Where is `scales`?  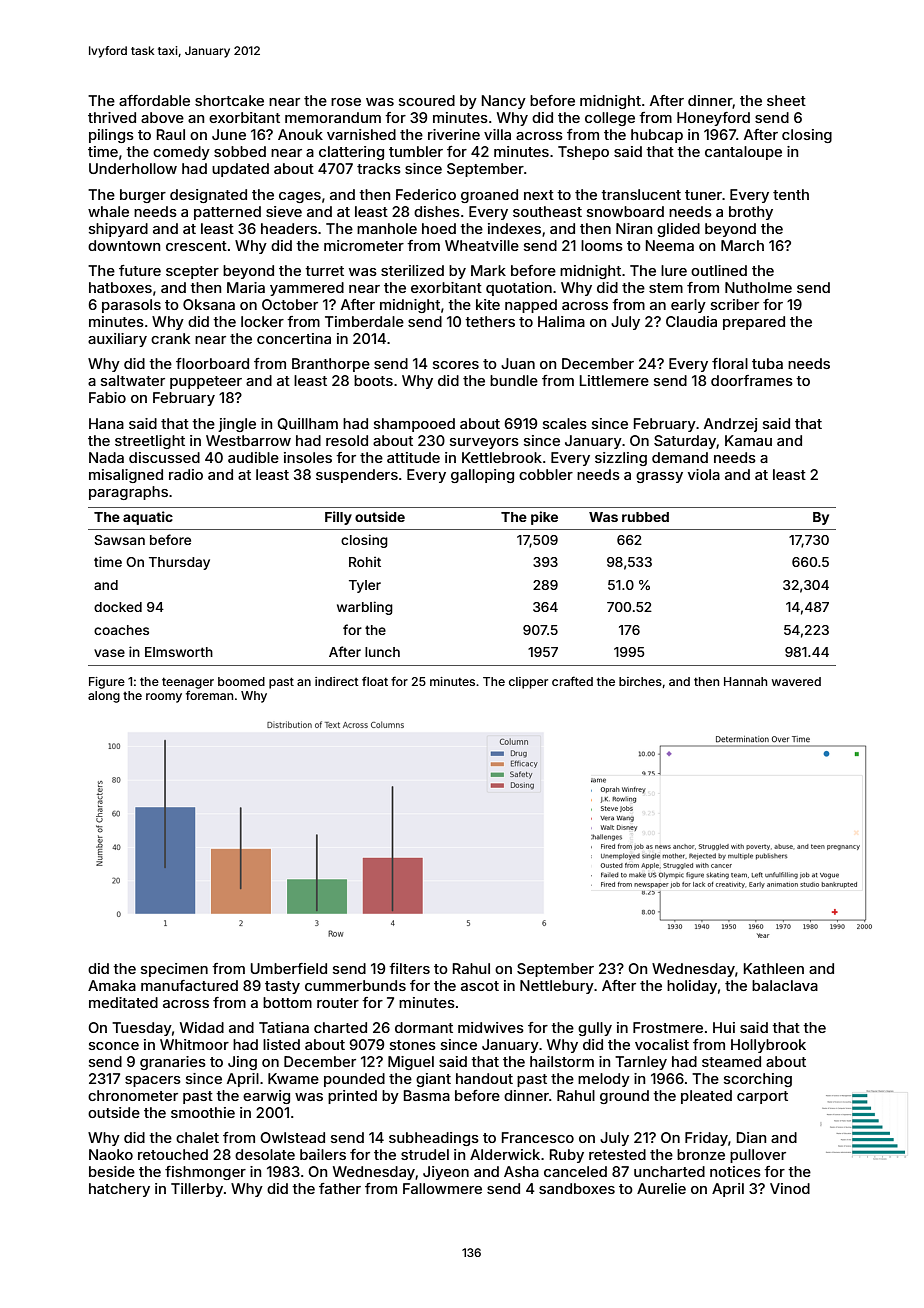
scales is located at coordinates (565, 423).
